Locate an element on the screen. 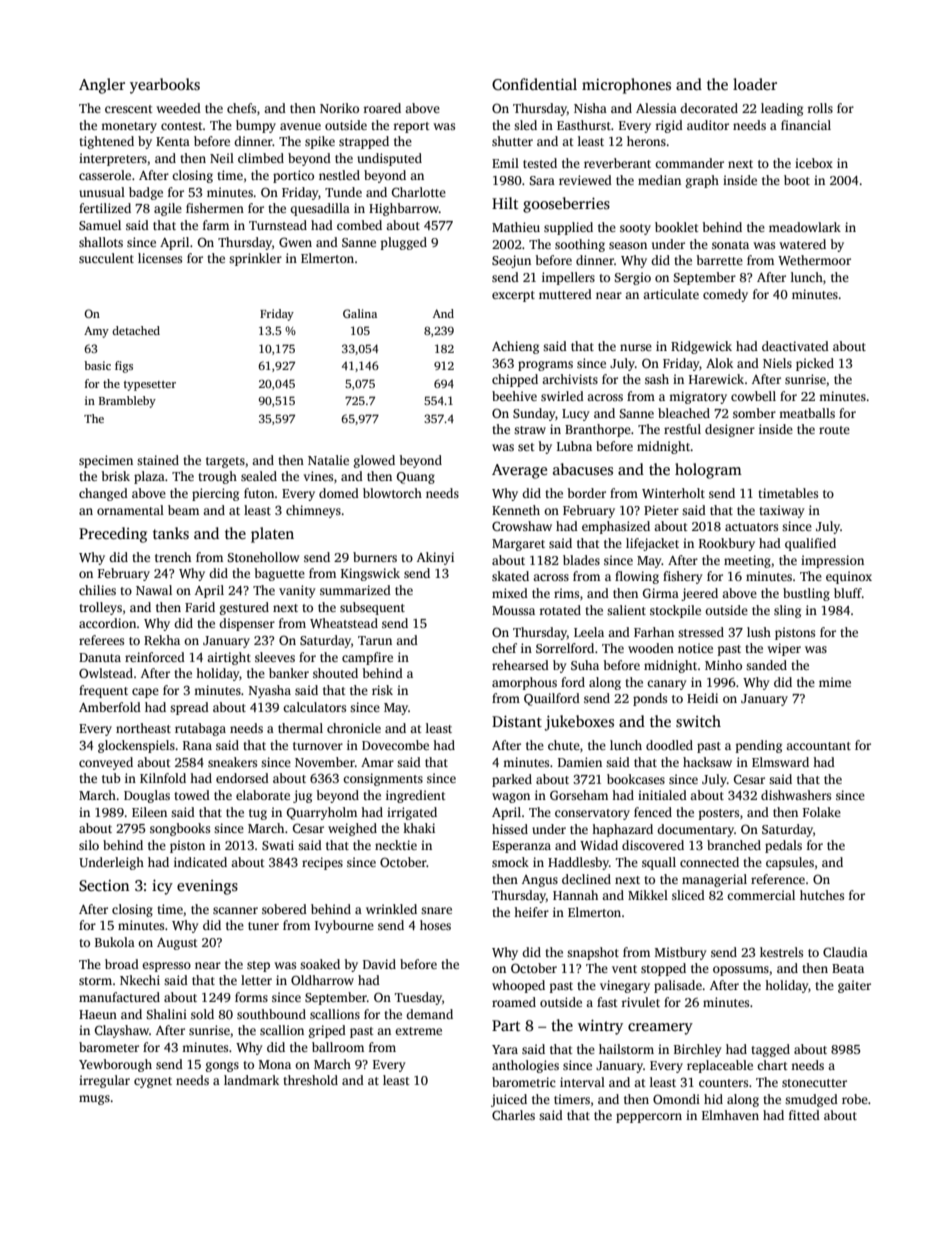  Preceding is located at coordinates (113, 535).
